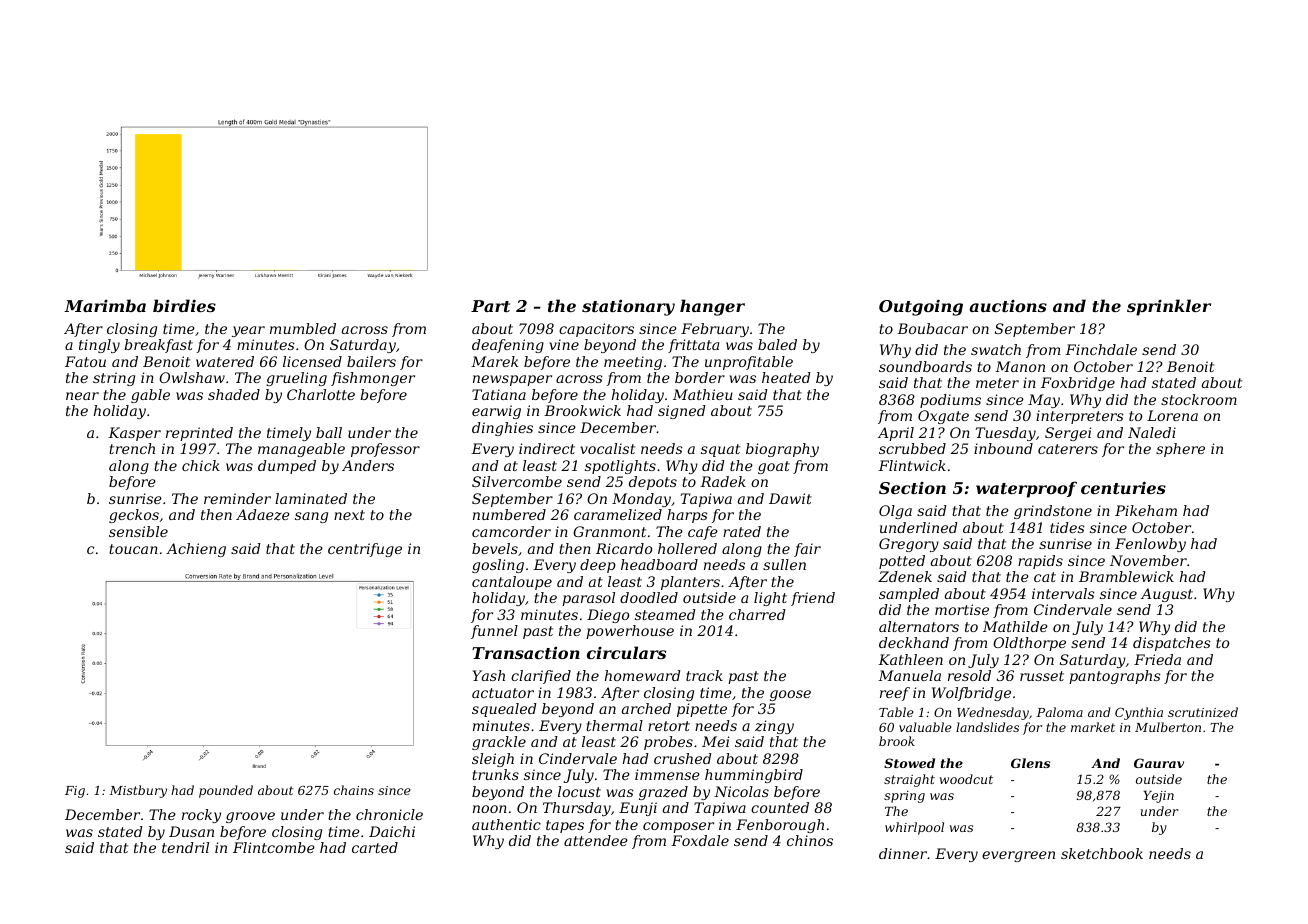 This page has width=1308, height=924. What do you see at coordinates (774, 727) in the page?
I see `zingy` at bounding box center [774, 727].
